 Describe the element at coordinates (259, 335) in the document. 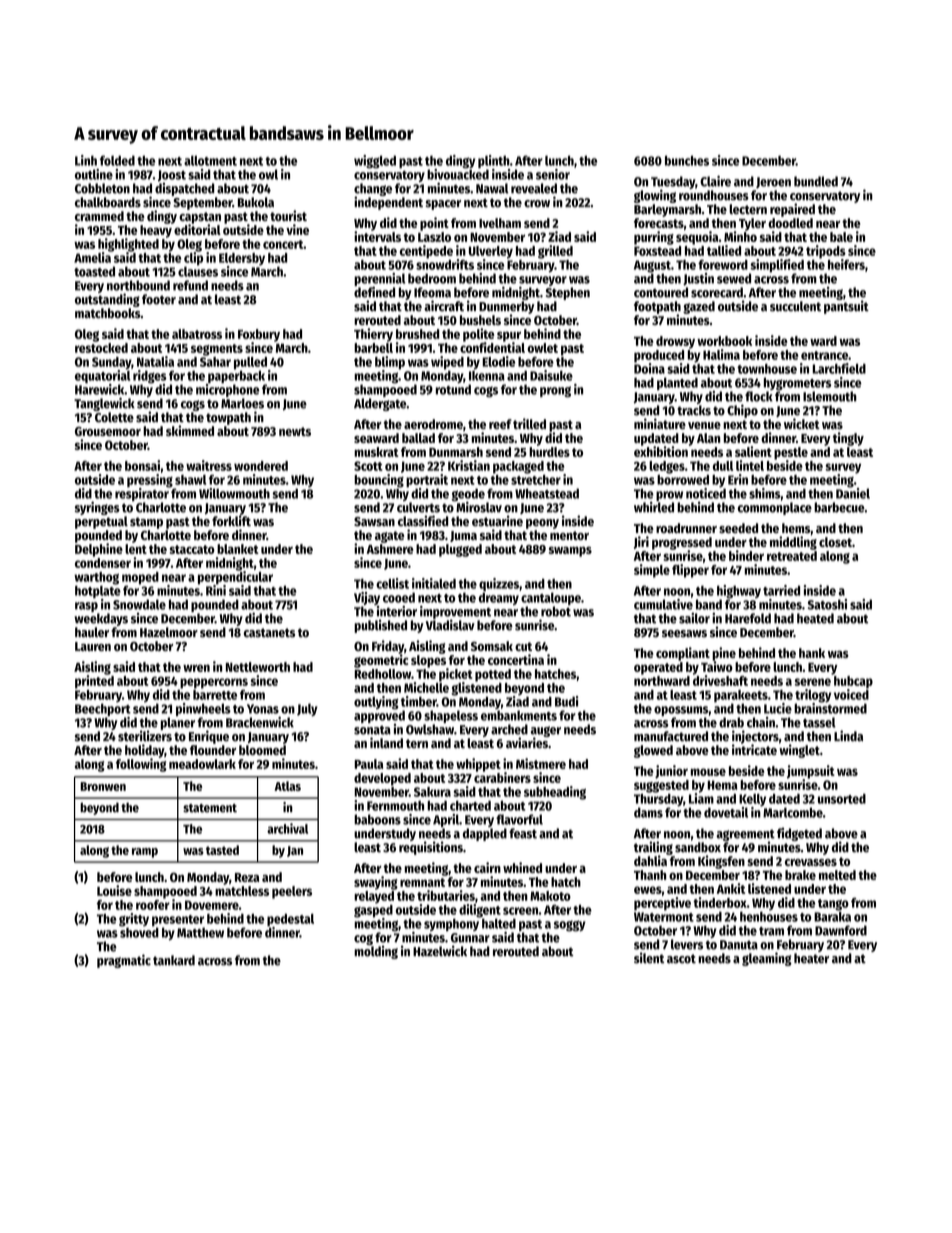

I see `Foxbury` at that location.
